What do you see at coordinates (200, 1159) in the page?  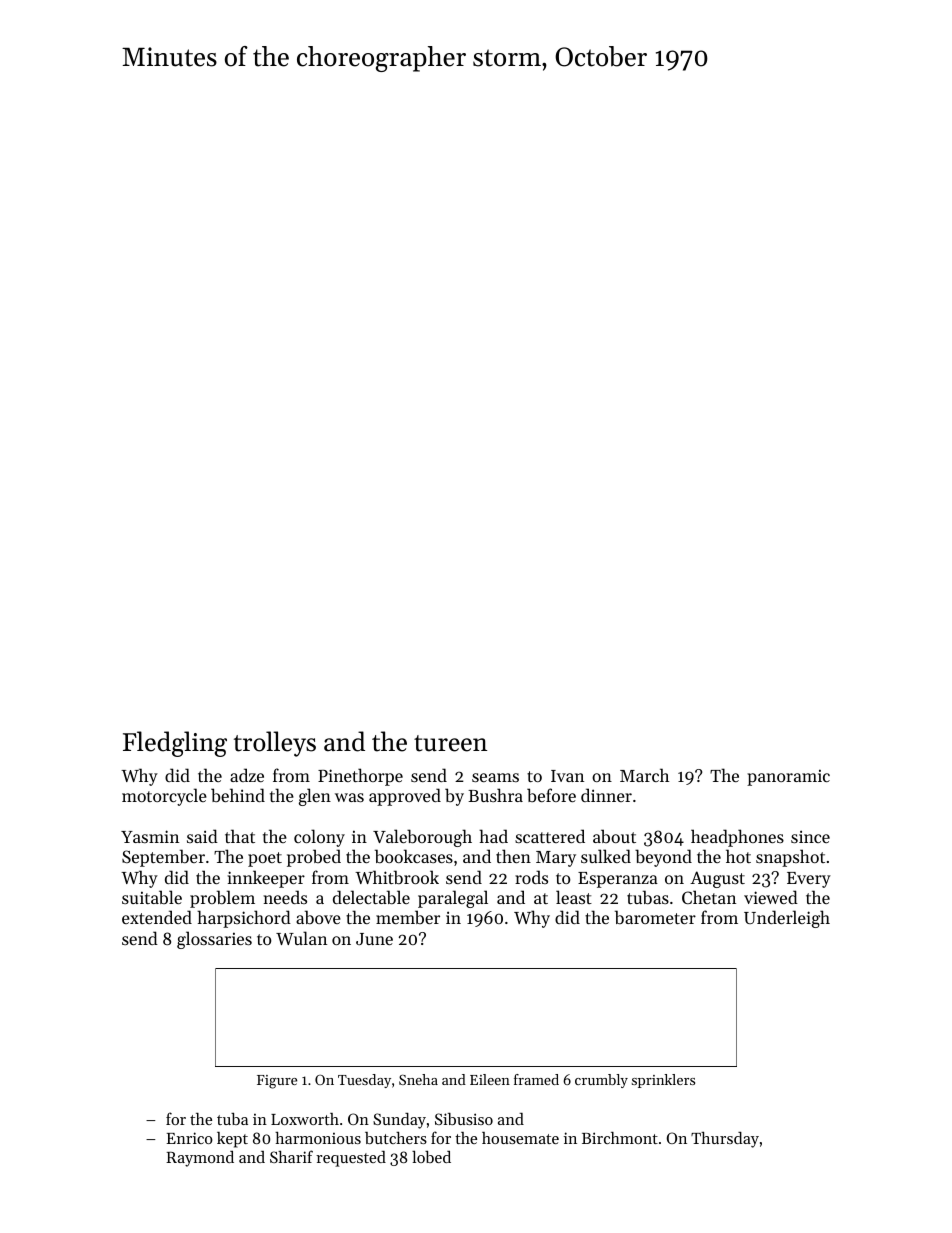 I see `Raymond` at bounding box center [200, 1159].
